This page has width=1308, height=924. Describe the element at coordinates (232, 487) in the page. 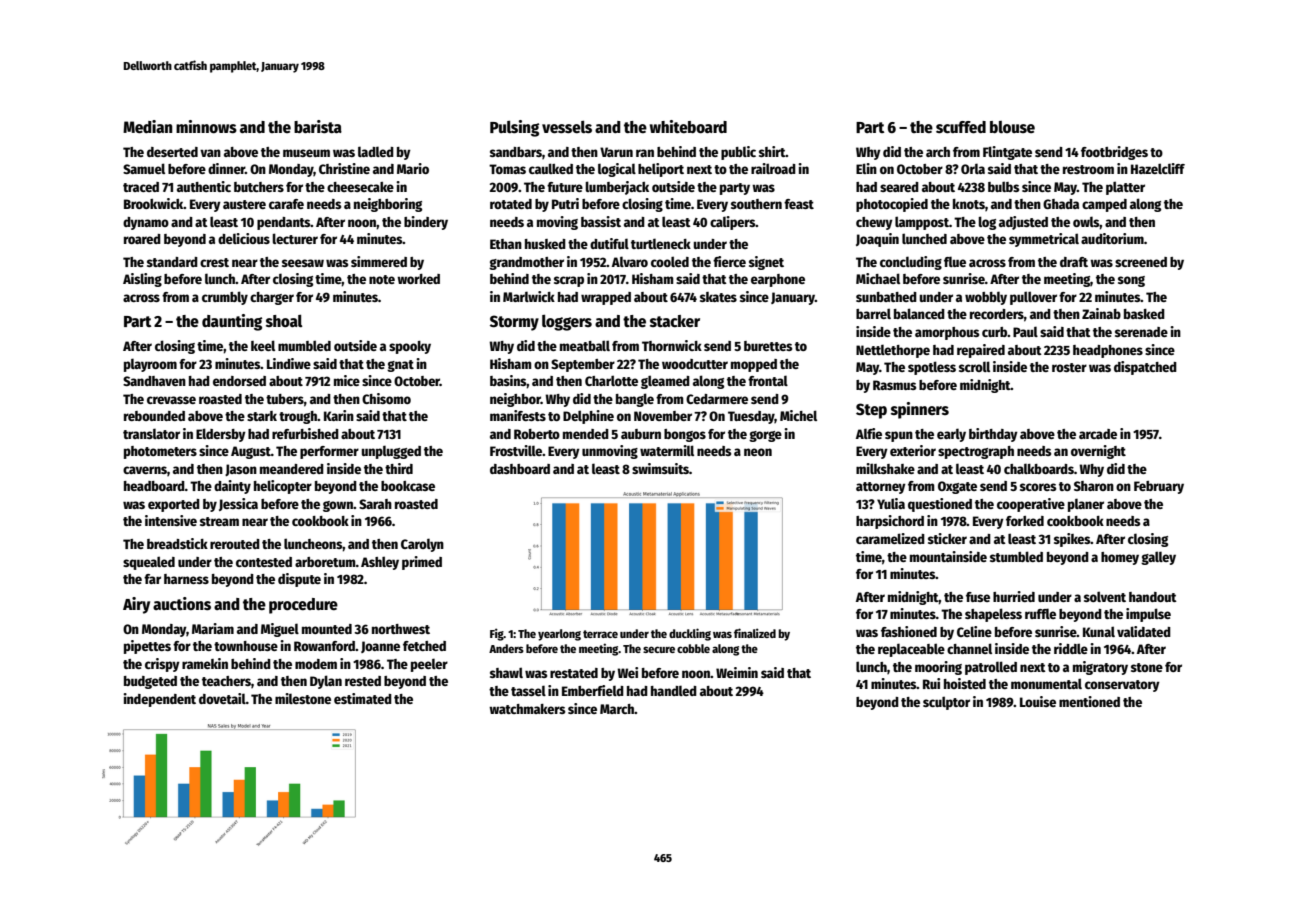

I see `dainty` at that location.
